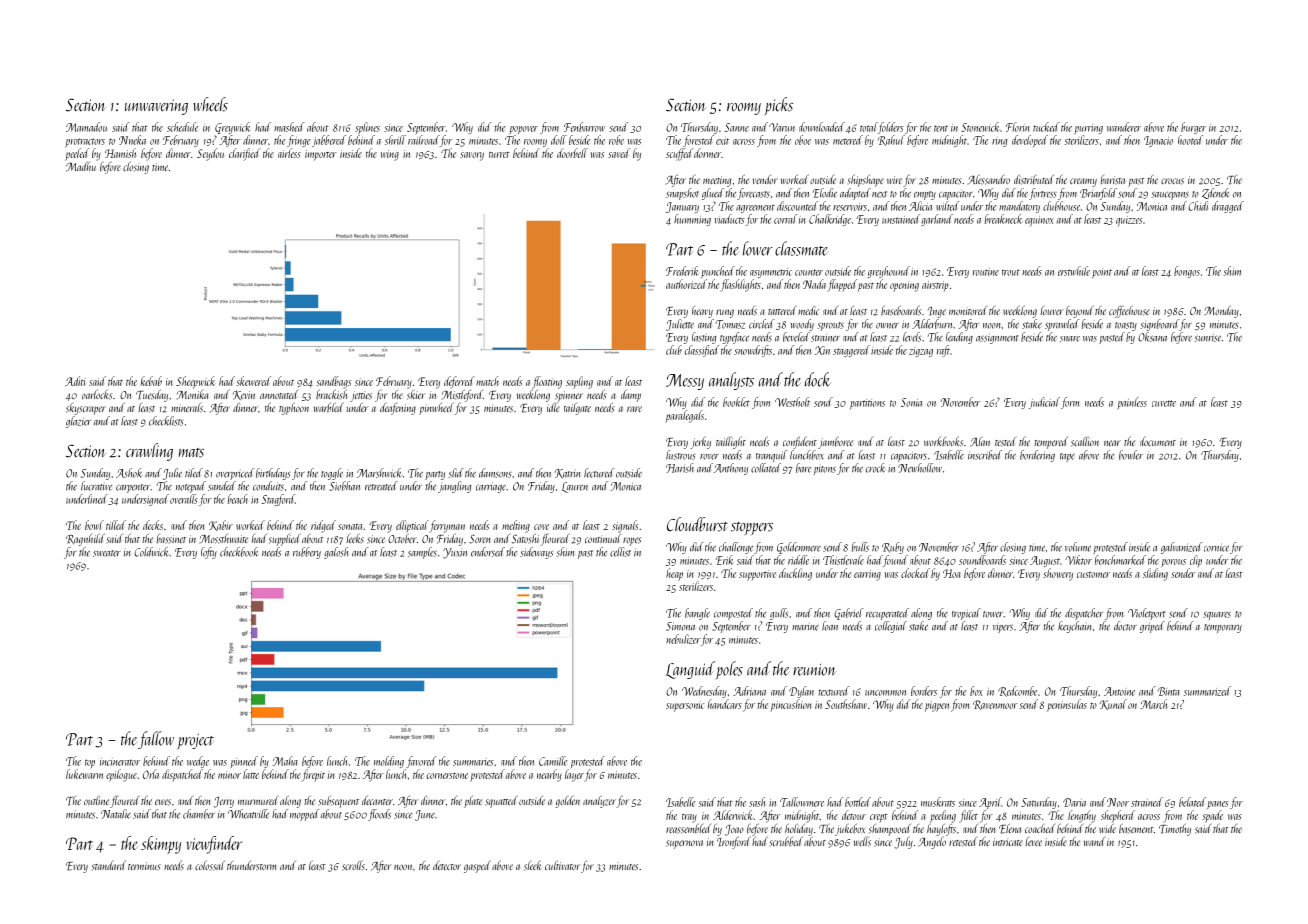 This screenshot has width=1308, height=924. Describe the element at coordinates (1070, 339) in the screenshot. I see `snare` at that location.
